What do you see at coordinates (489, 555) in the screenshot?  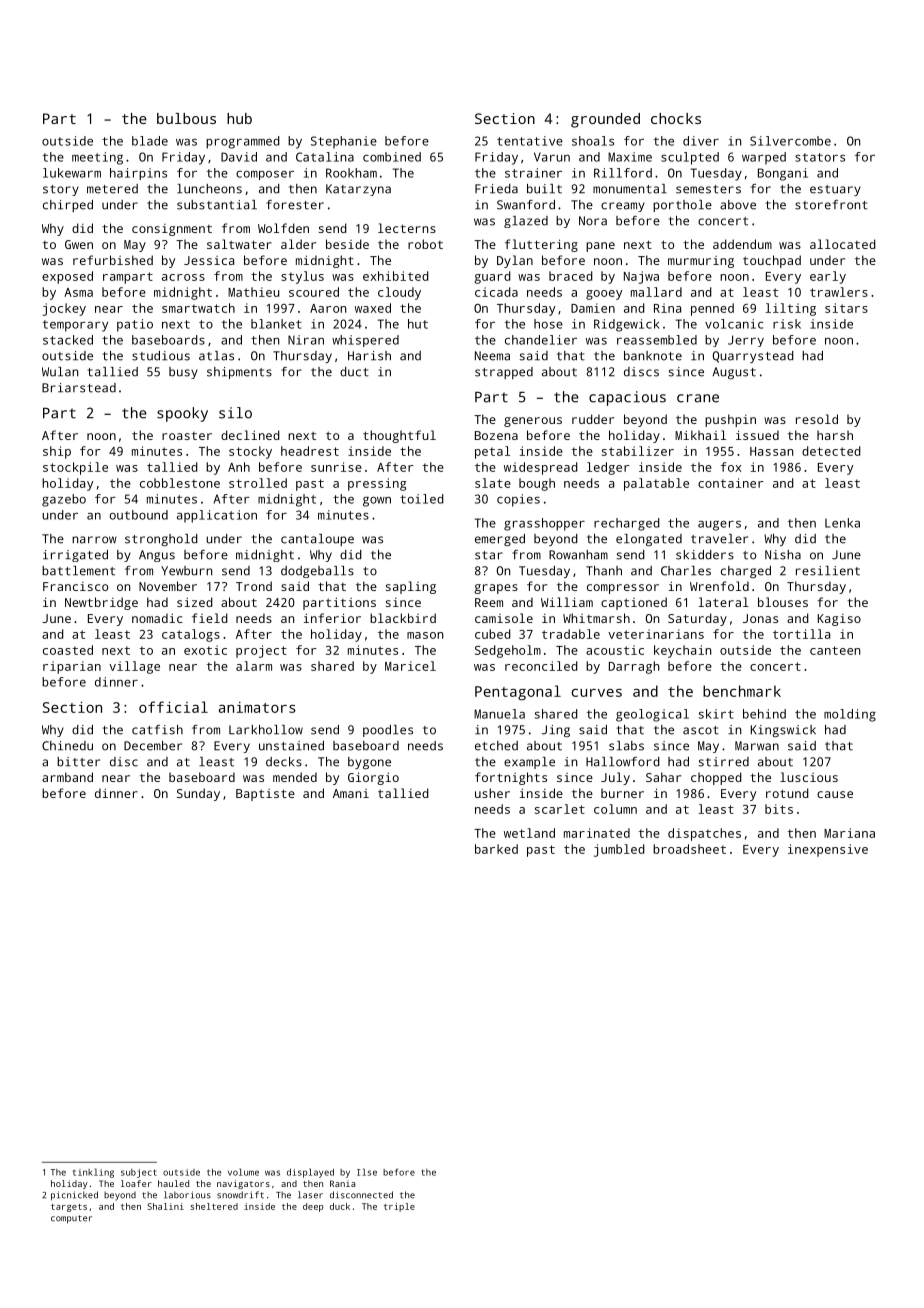 I see `star` at bounding box center [489, 555].
